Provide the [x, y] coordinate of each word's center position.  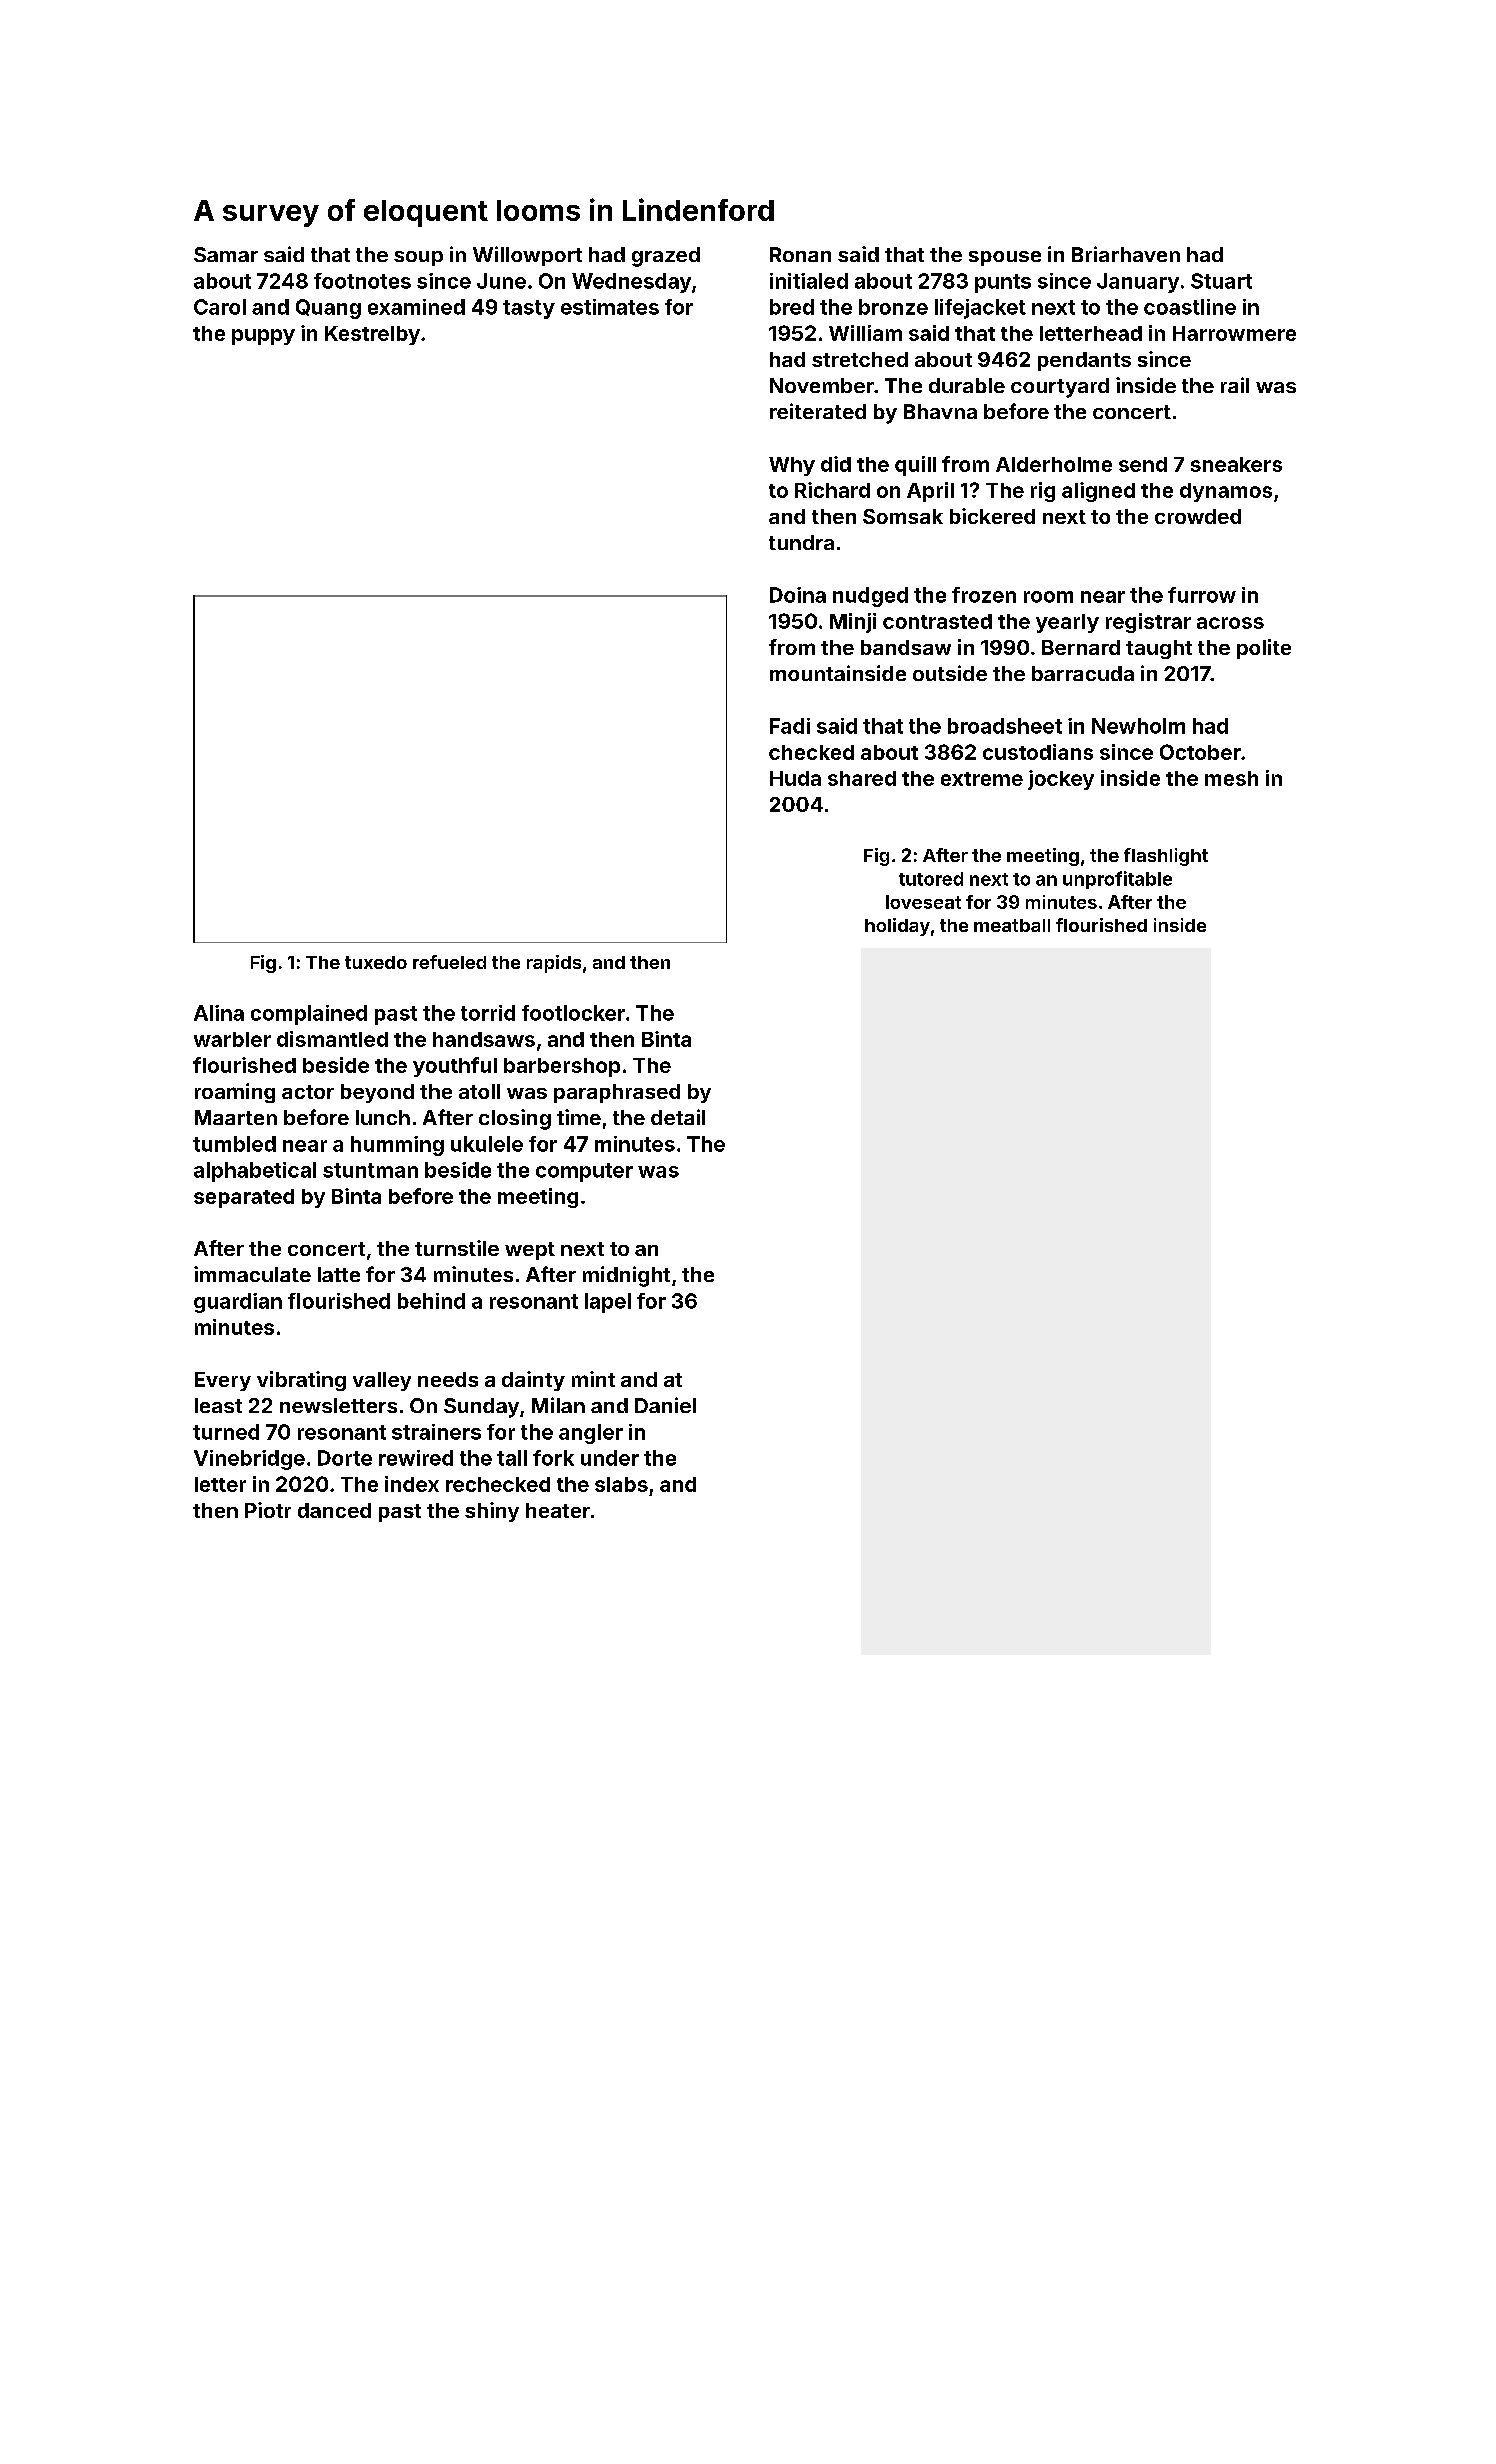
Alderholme [1054, 464]
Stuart [1221, 281]
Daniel [665, 1405]
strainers [436, 1432]
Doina [798, 595]
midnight [626, 1276]
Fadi [790, 726]
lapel [608, 1303]
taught [1159, 649]
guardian [238, 1303]
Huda [795, 778]
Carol [220, 307]
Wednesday [631, 283]
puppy [263, 337]
